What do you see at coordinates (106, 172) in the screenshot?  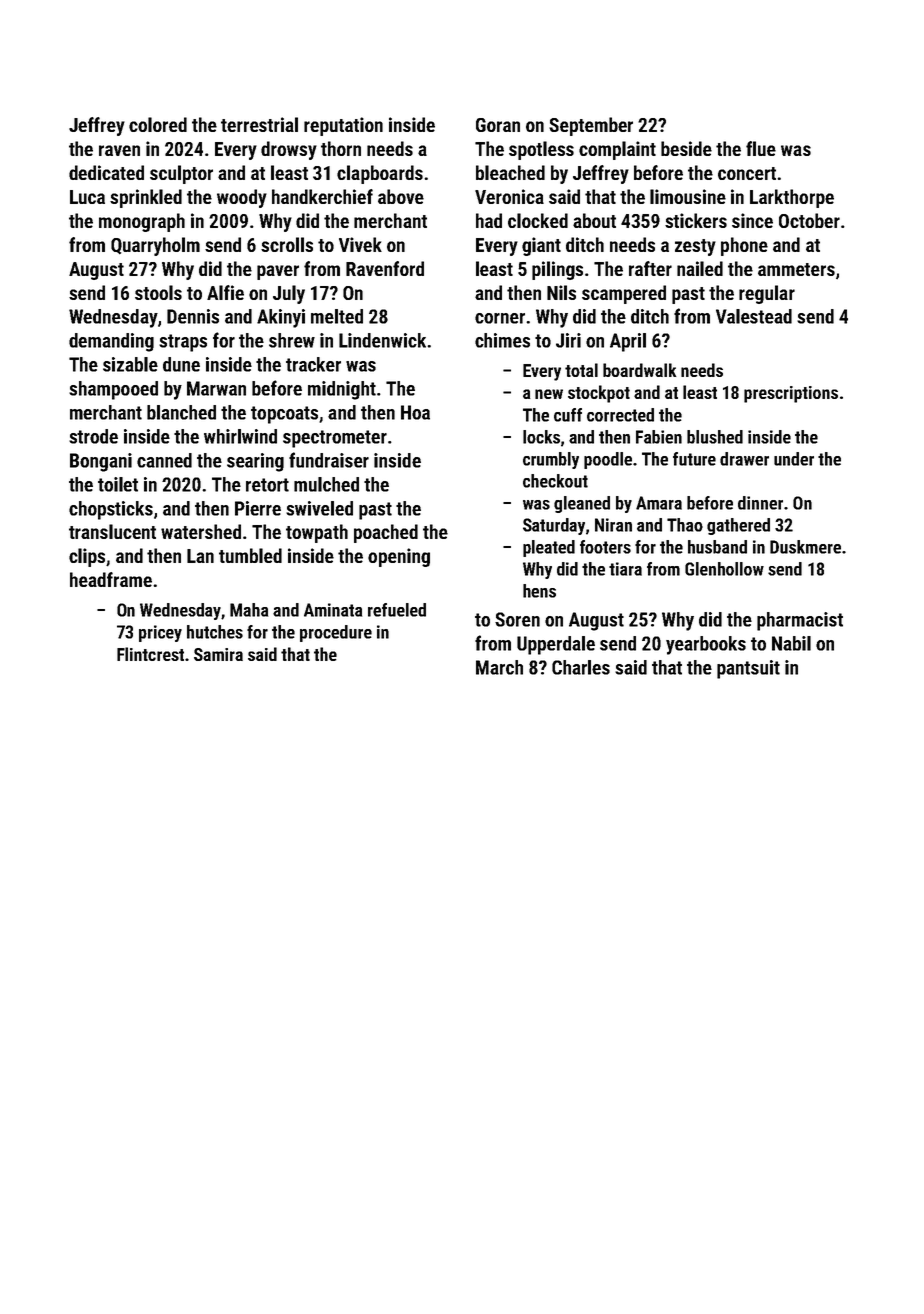 I see `dedicated` at bounding box center [106, 172].
